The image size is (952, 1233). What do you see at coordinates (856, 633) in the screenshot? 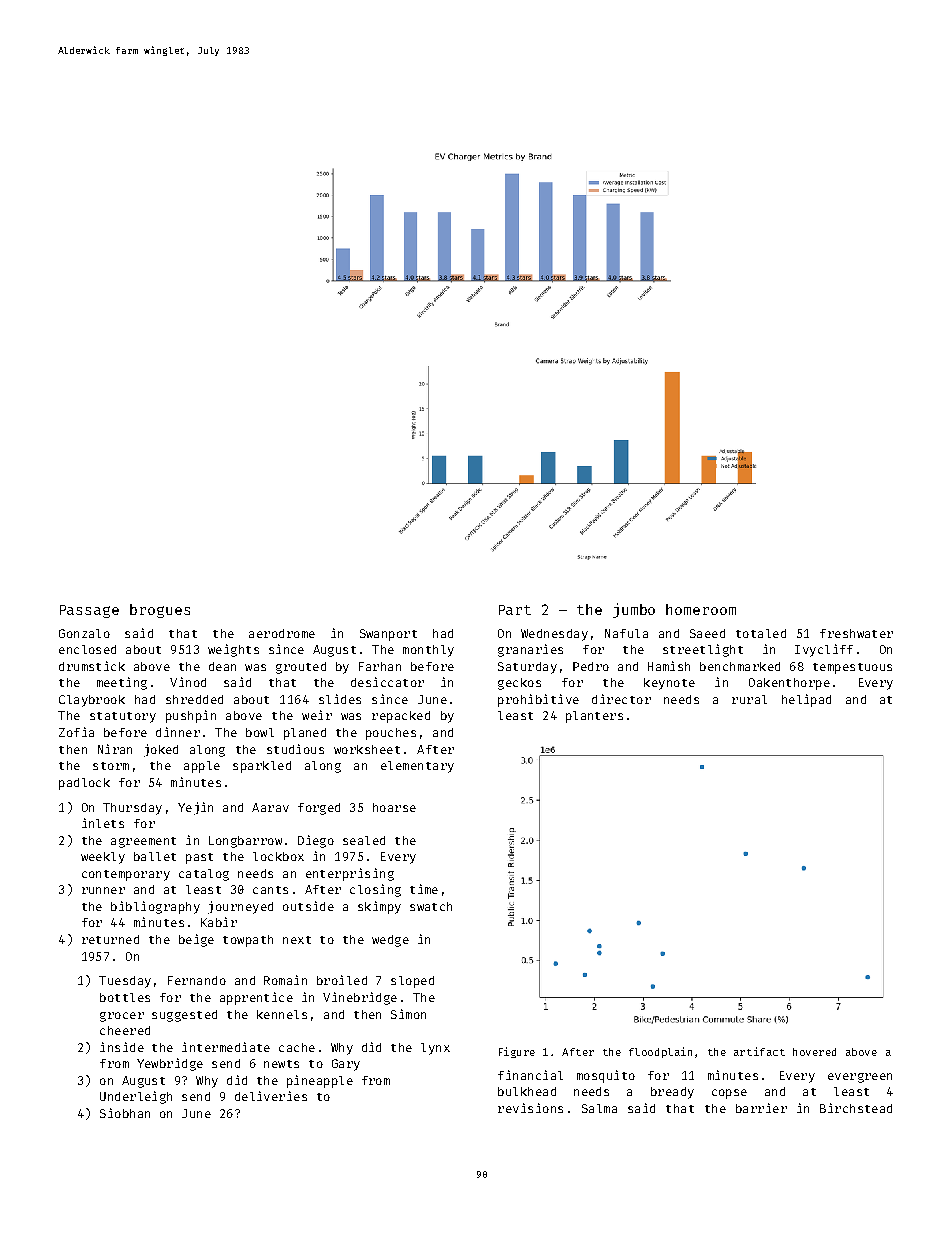
I see `freshwater` at bounding box center [856, 633].
